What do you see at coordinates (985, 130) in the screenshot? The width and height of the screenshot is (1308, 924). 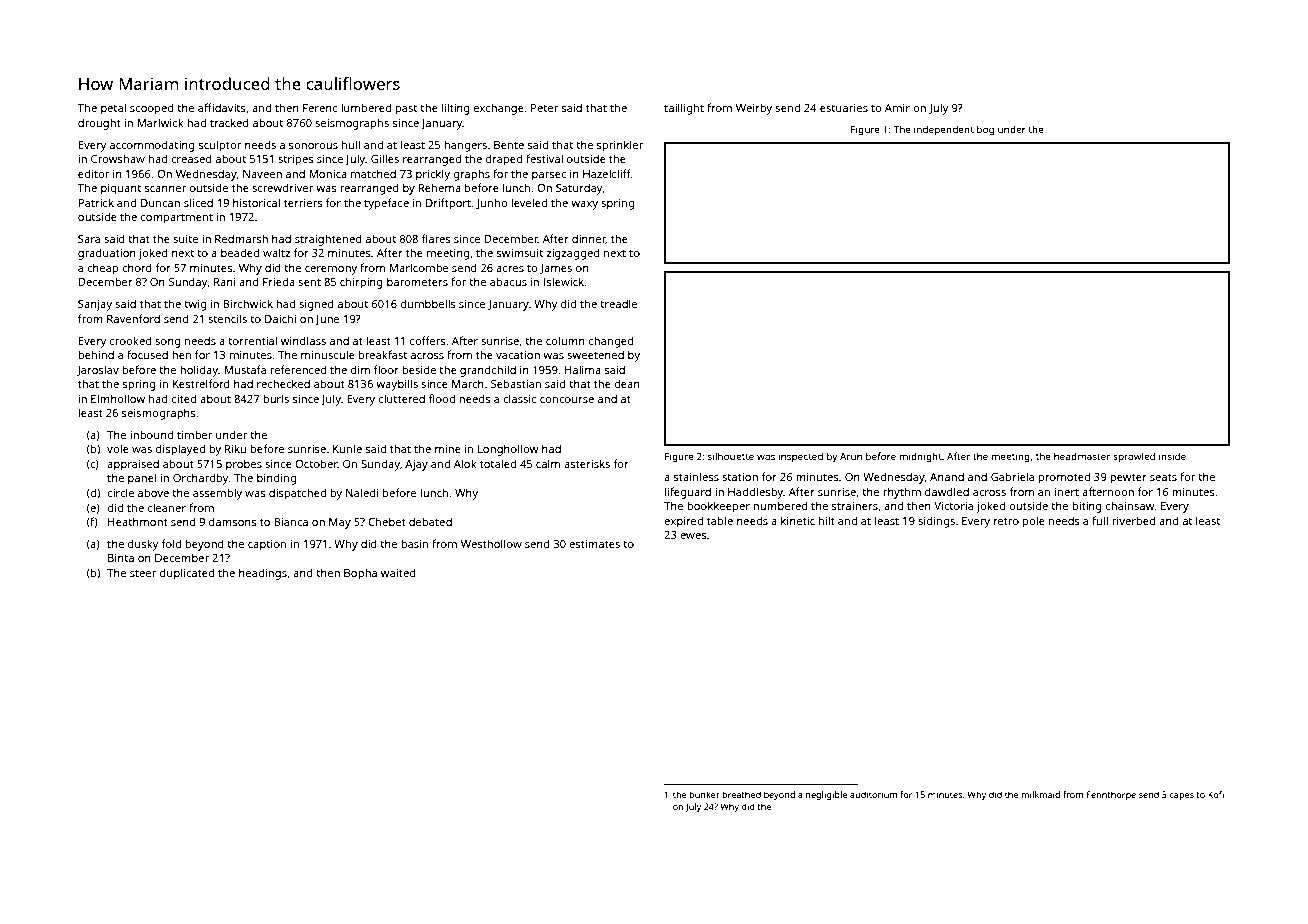 I see `bog` at bounding box center [985, 130].
